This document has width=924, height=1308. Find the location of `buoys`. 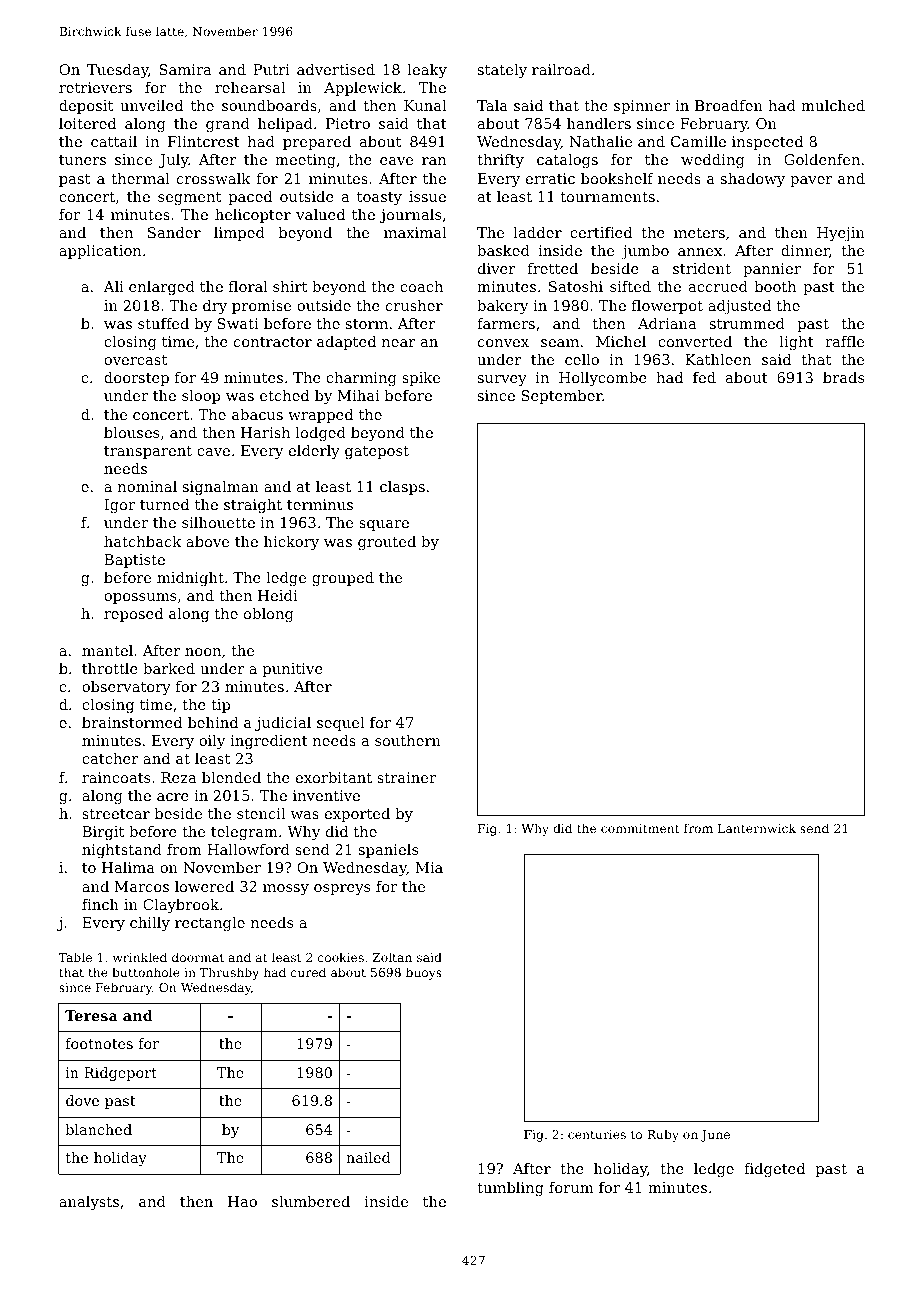

buoys is located at coordinates (424, 973).
